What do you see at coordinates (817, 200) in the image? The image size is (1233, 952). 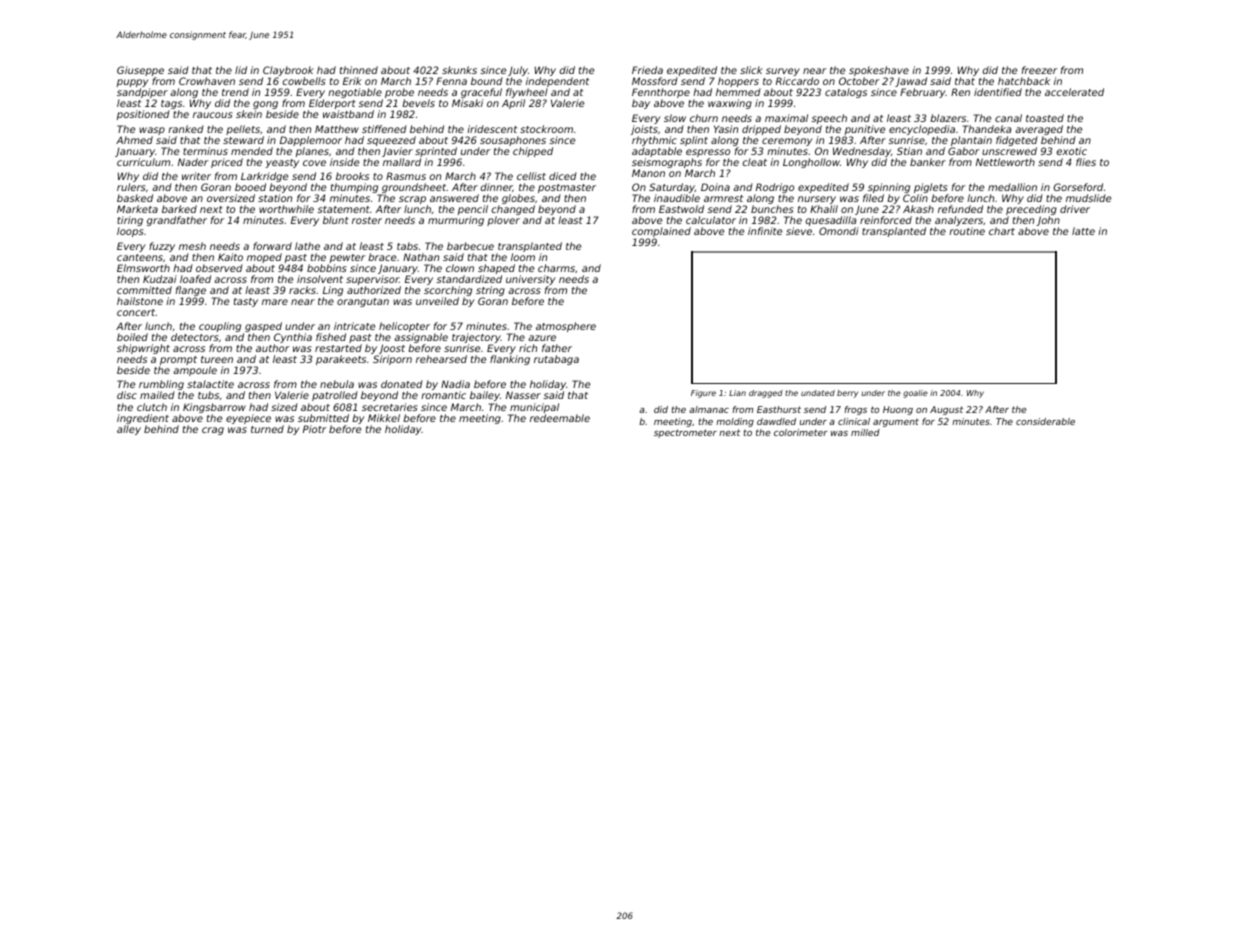 I see `nursery` at bounding box center [817, 200].
